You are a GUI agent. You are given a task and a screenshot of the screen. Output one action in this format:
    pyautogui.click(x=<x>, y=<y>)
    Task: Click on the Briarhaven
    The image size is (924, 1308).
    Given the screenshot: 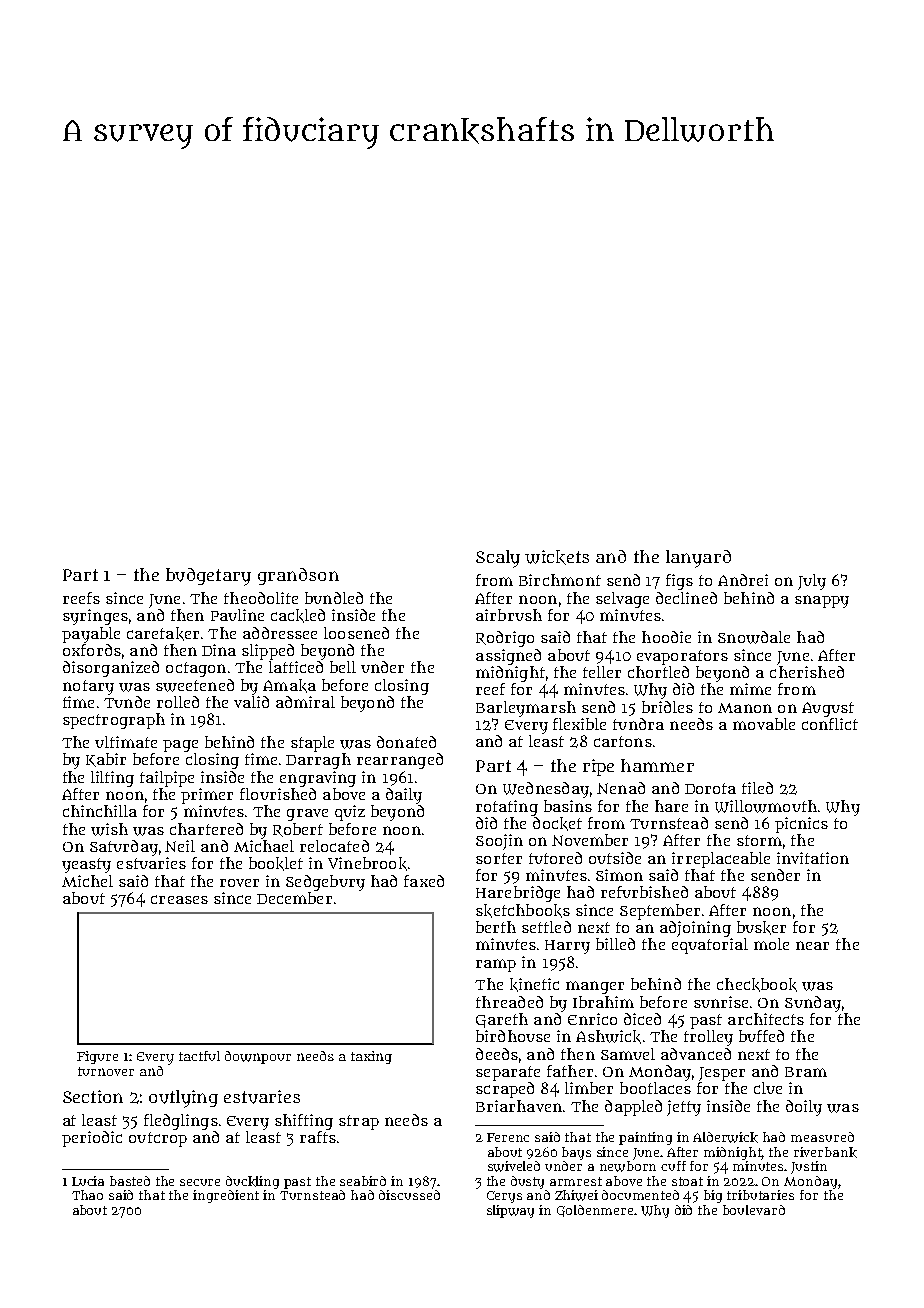 What is the action you would take?
    pyautogui.click(x=519, y=1106)
